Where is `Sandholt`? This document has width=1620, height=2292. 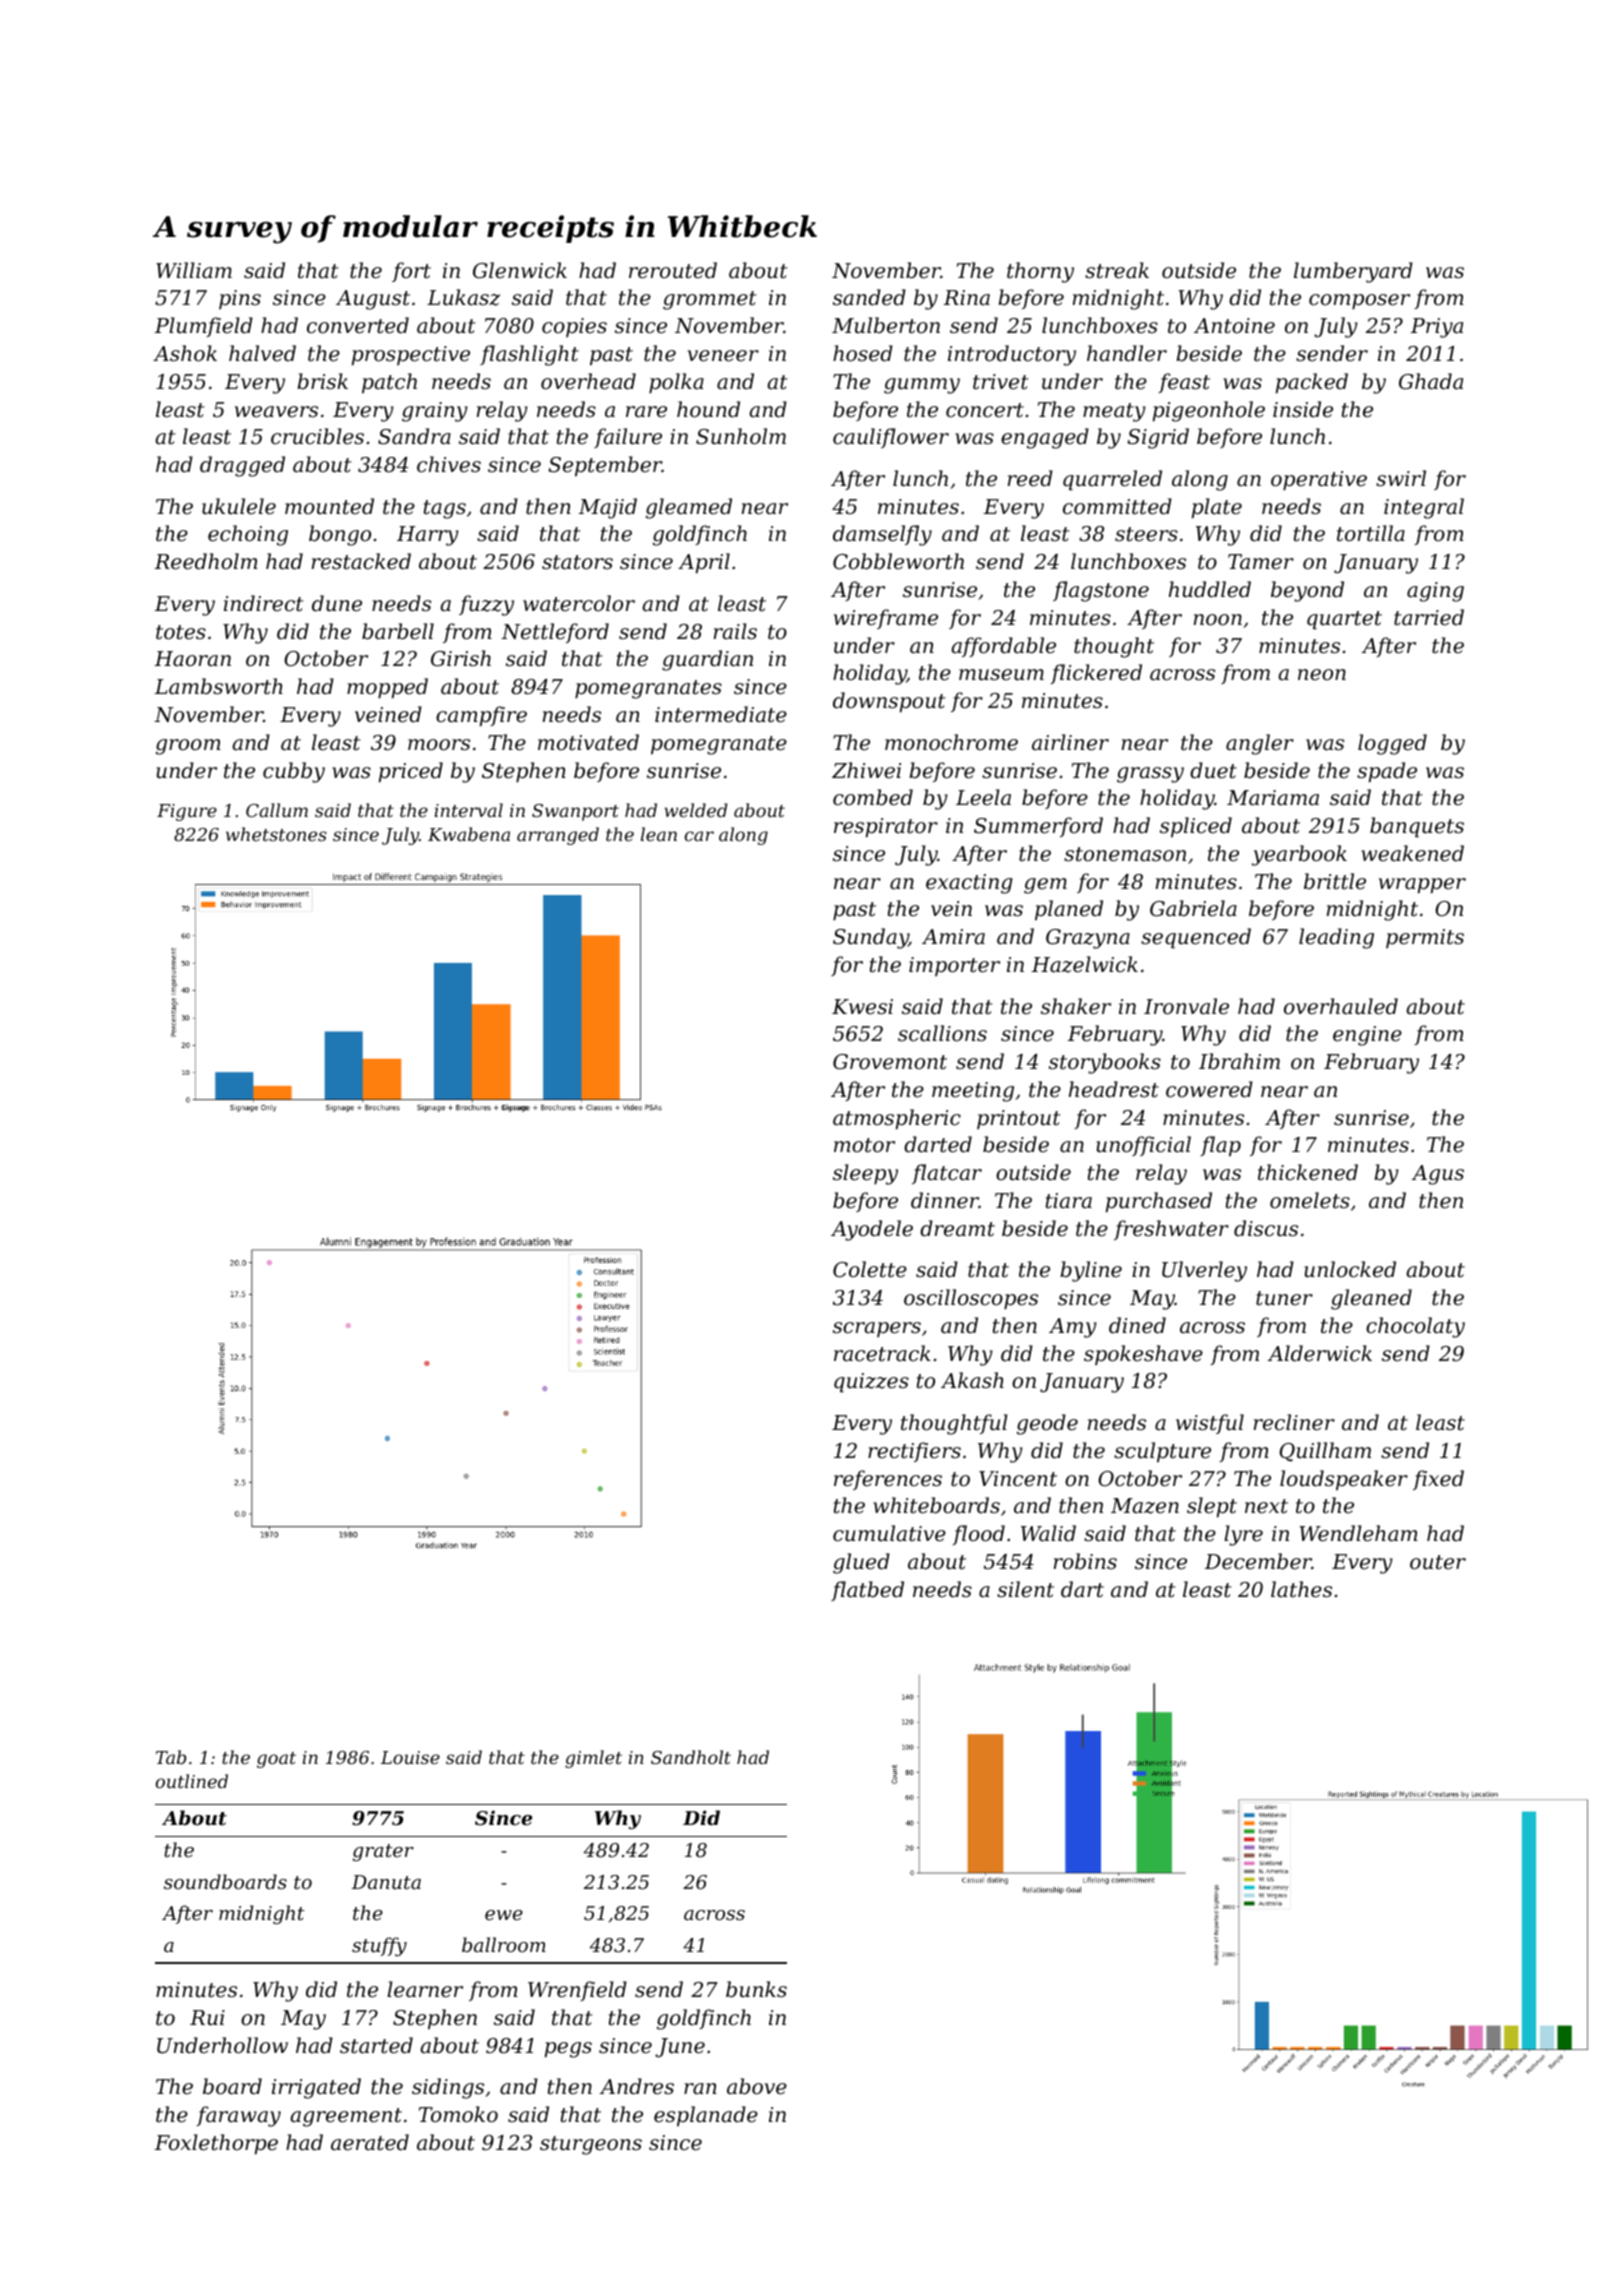
Sandholt is located at coordinates (691, 1757).
